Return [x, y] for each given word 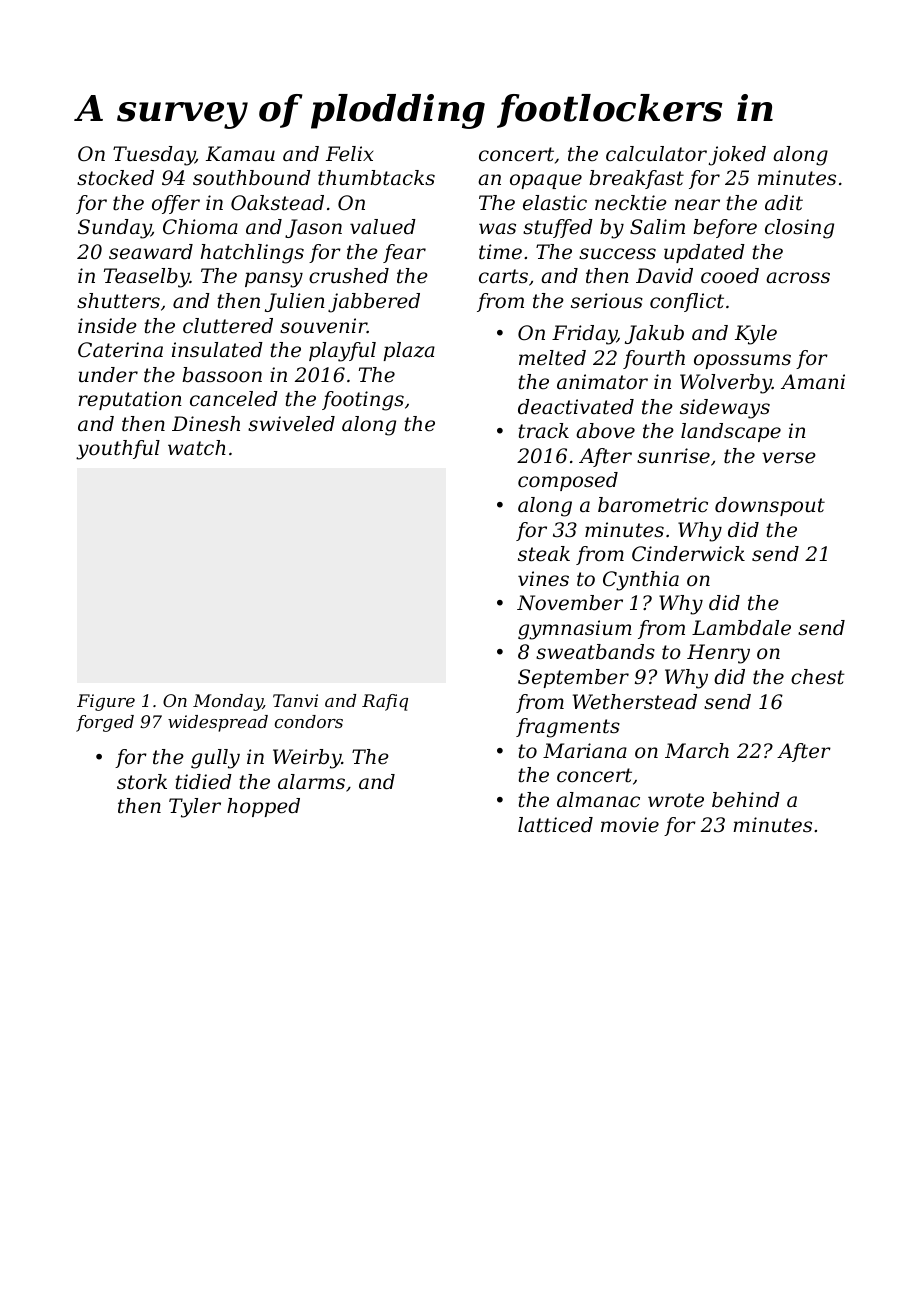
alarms [311, 782]
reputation [130, 400]
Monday [228, 702]
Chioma [200, 227]
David [664, 275]
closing [799, 229]
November [570, 603]
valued [383, 227]
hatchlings [252, 254]
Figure [106, 702]
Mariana [585, 751]
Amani [813, 381]
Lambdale [741, 628]
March [697, 751]
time [500, 252]
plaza [409, 351]
